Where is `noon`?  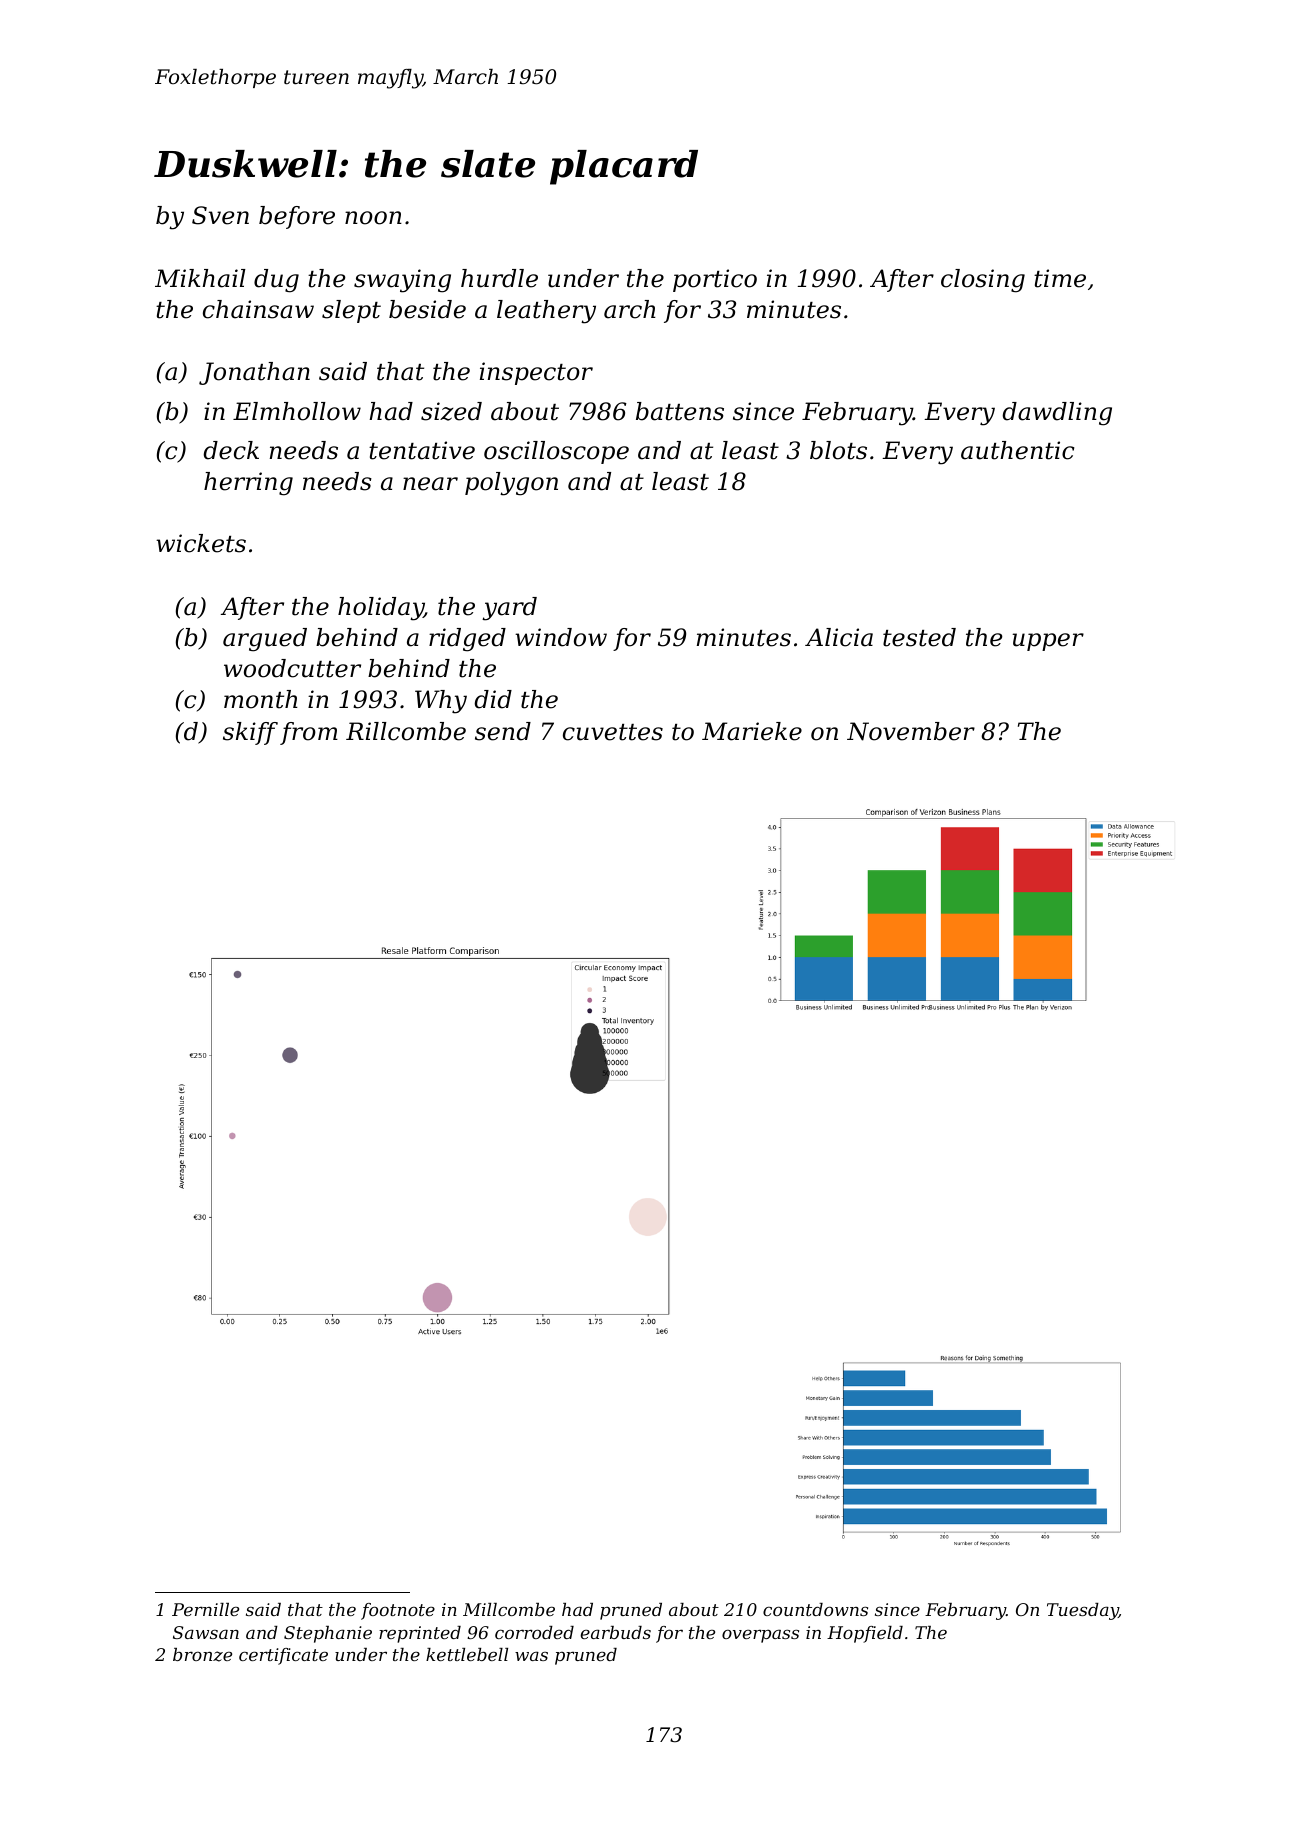 noon is located at coordinates (373, 218).
